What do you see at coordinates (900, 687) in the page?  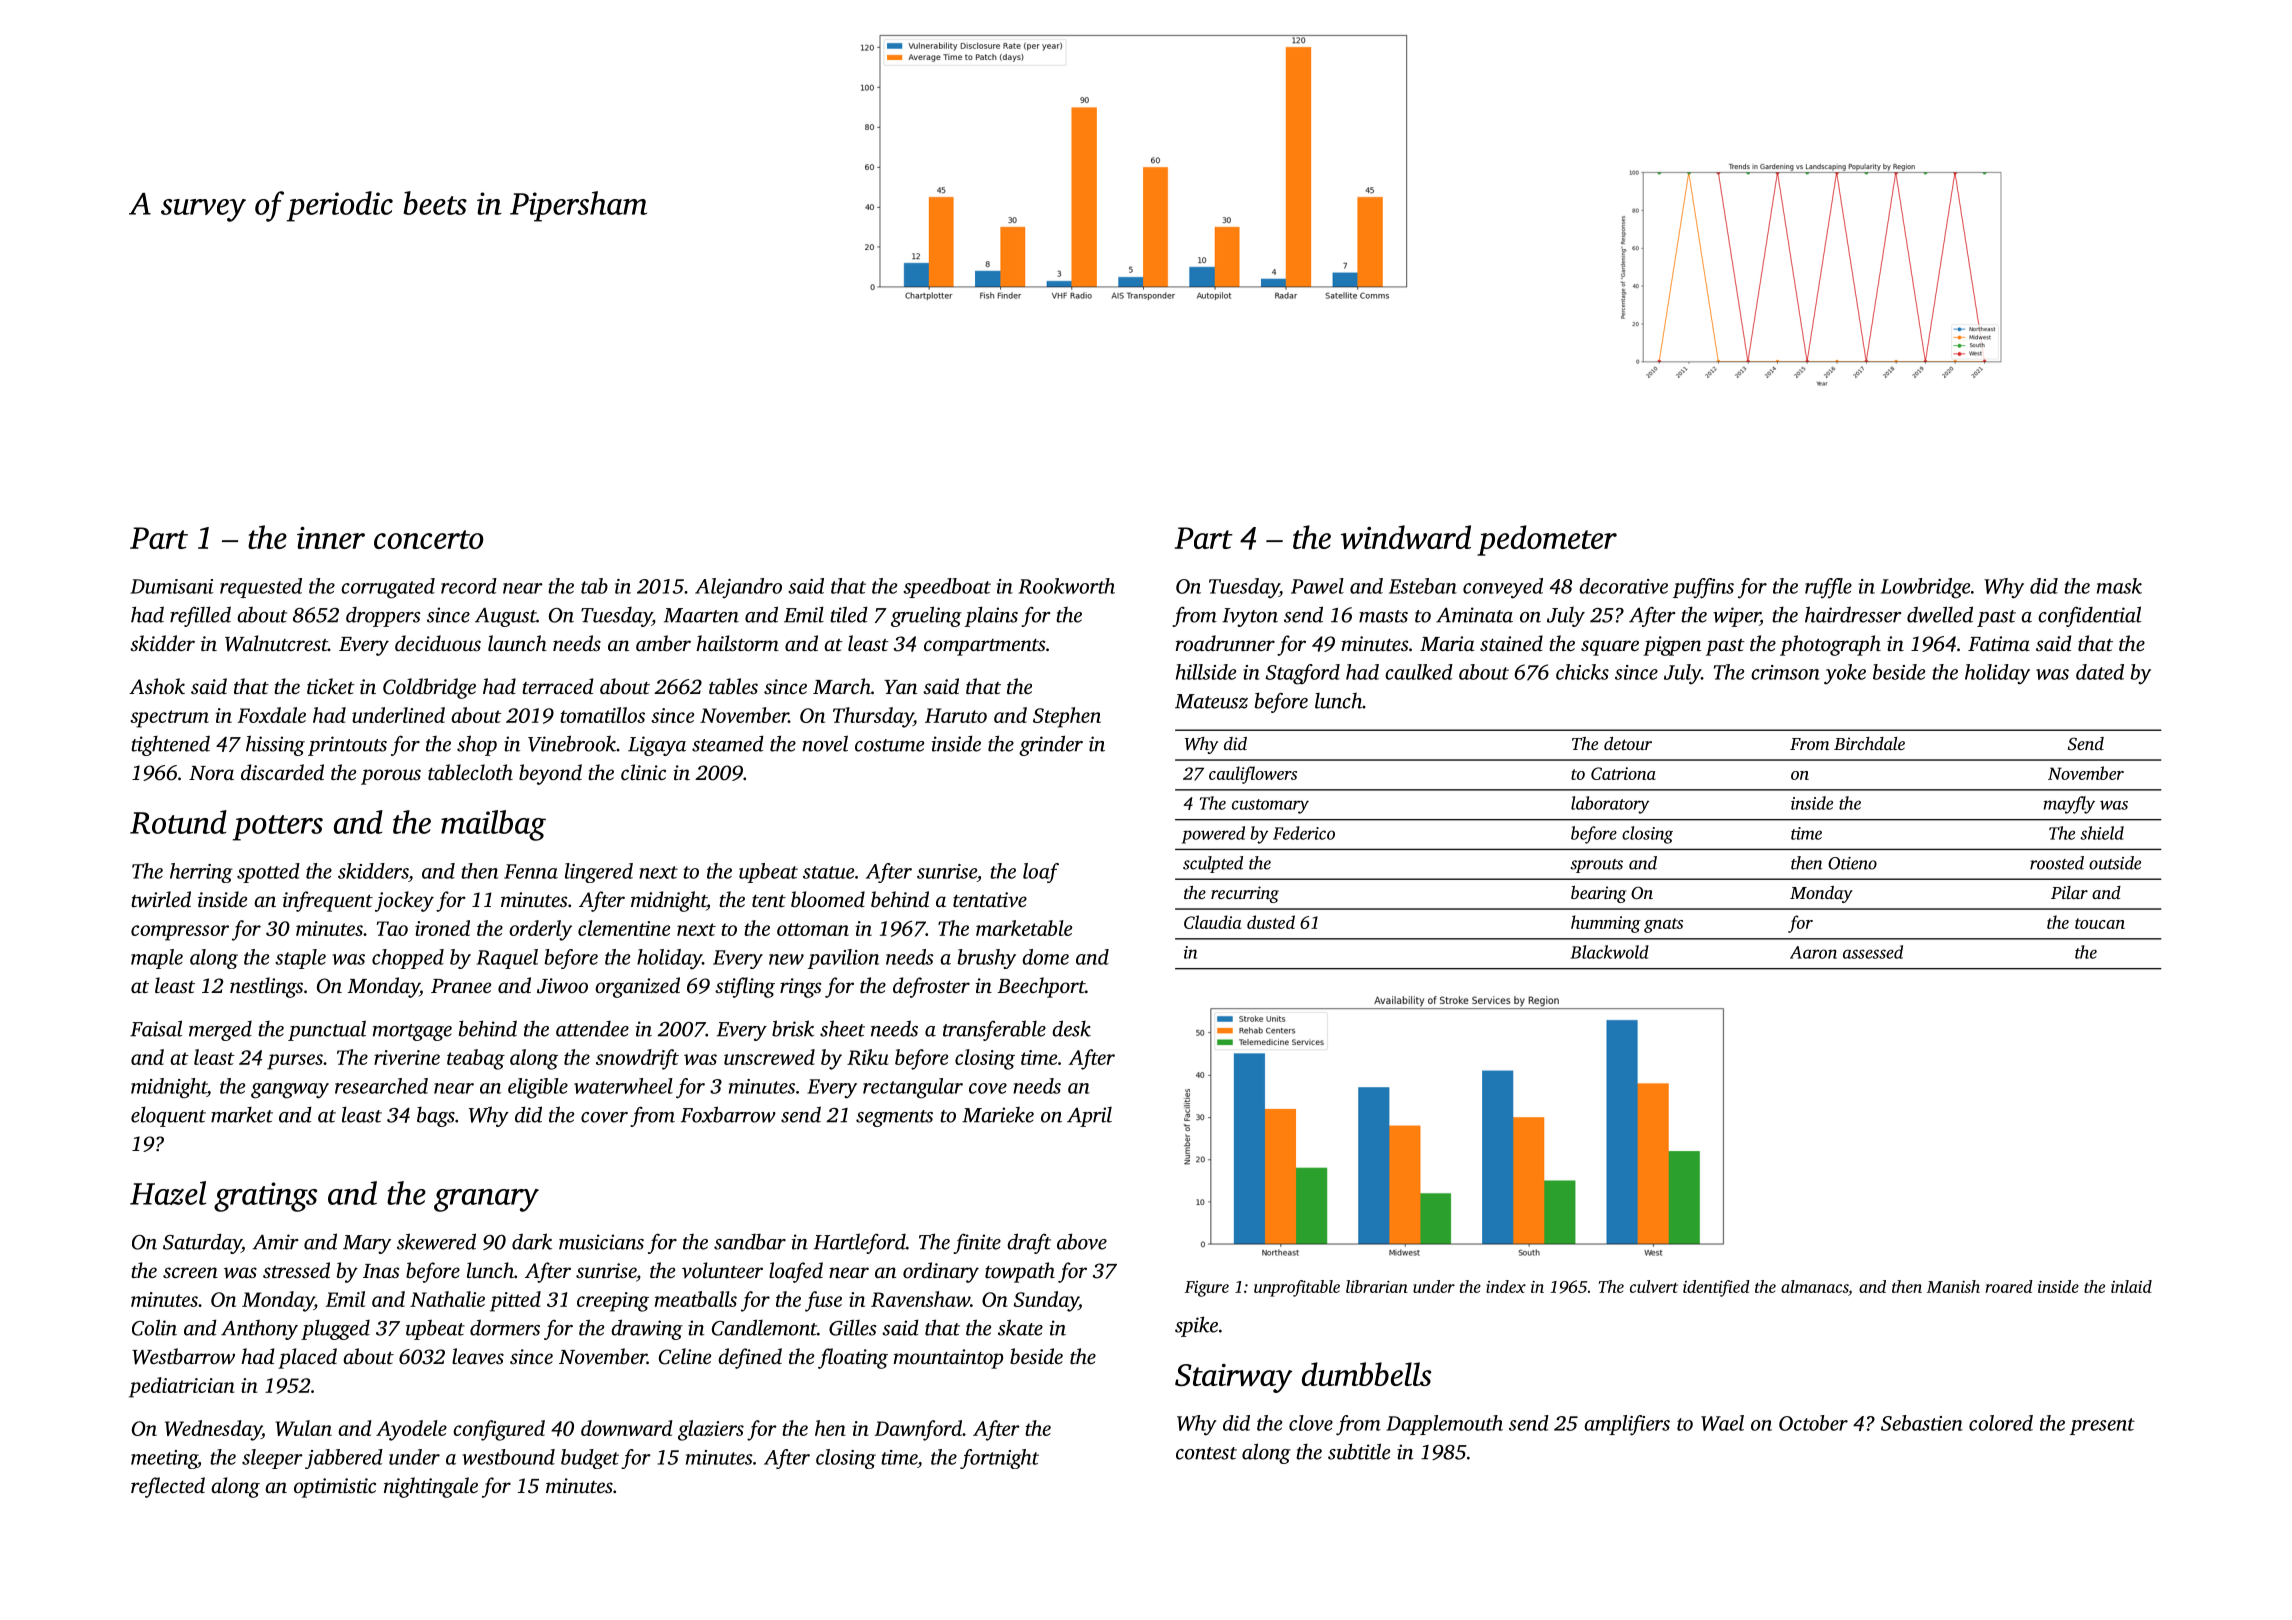 I see `Yan` at bounding box center [900, 687].
